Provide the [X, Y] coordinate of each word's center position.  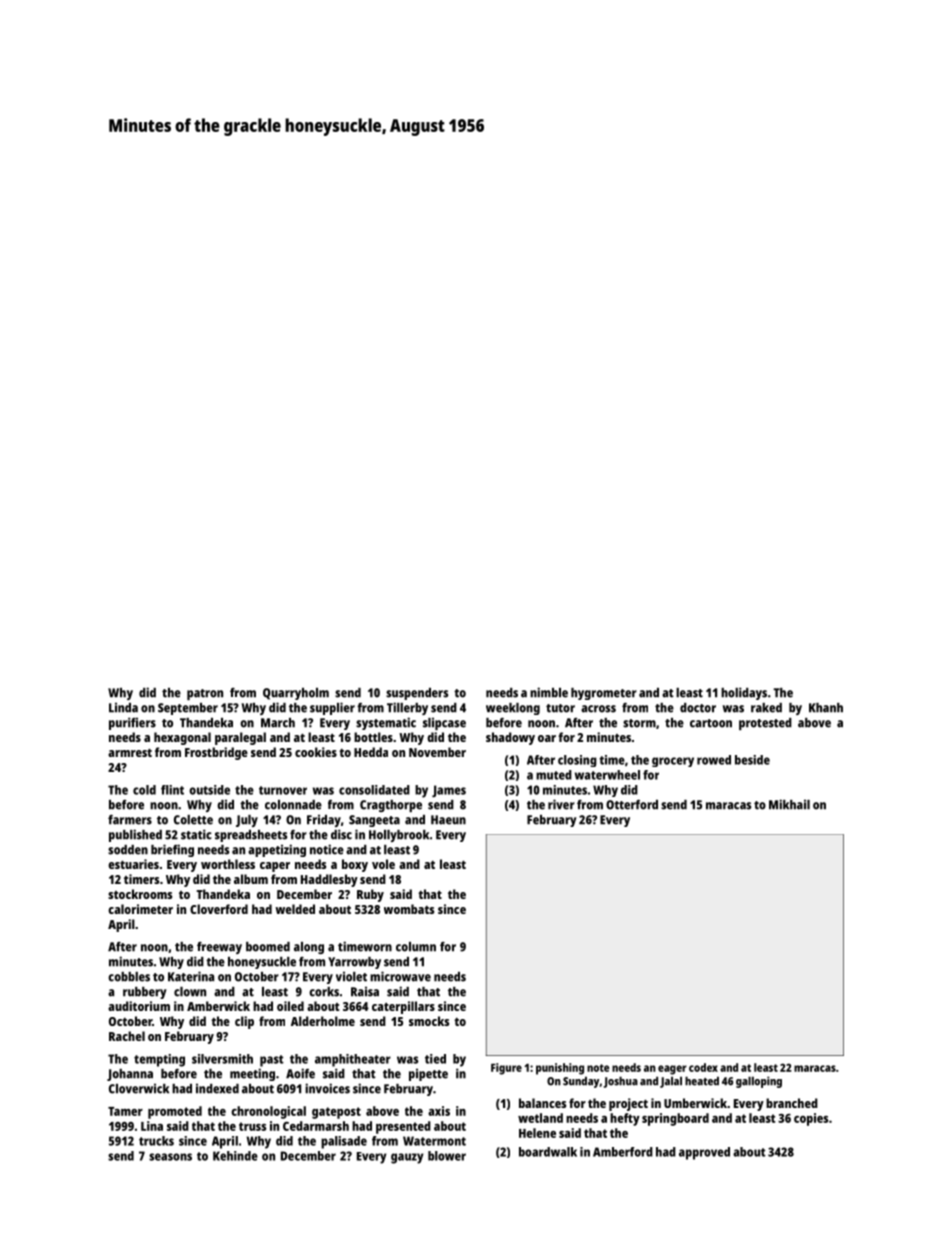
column [416, 947]
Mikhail [789, 804]
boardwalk [548, 1152]
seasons [170, 1157]
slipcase [444, 723]
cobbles [129, 977]
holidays [744, 693]
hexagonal [182, 738]
